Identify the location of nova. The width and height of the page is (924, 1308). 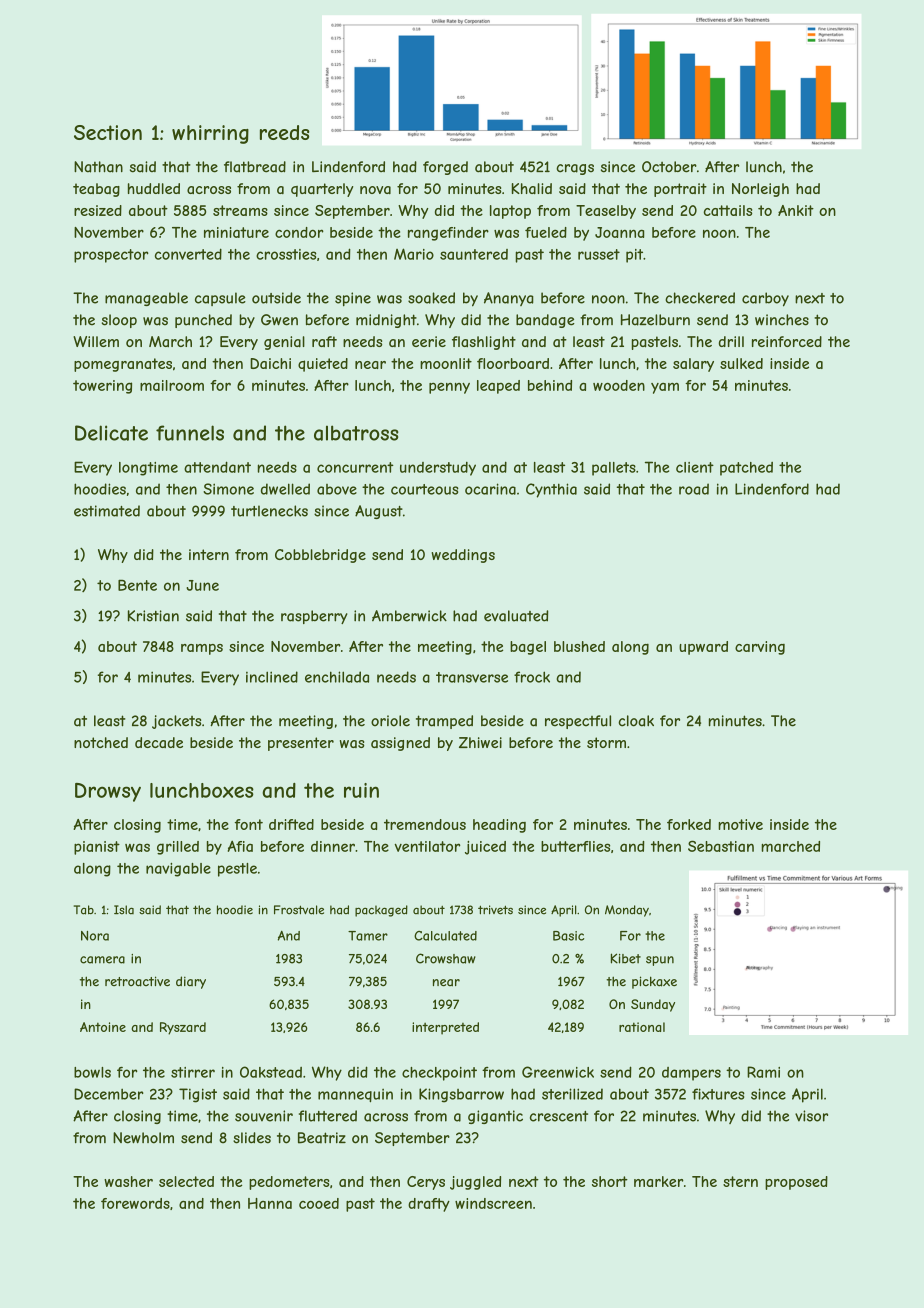
(375, 190).
